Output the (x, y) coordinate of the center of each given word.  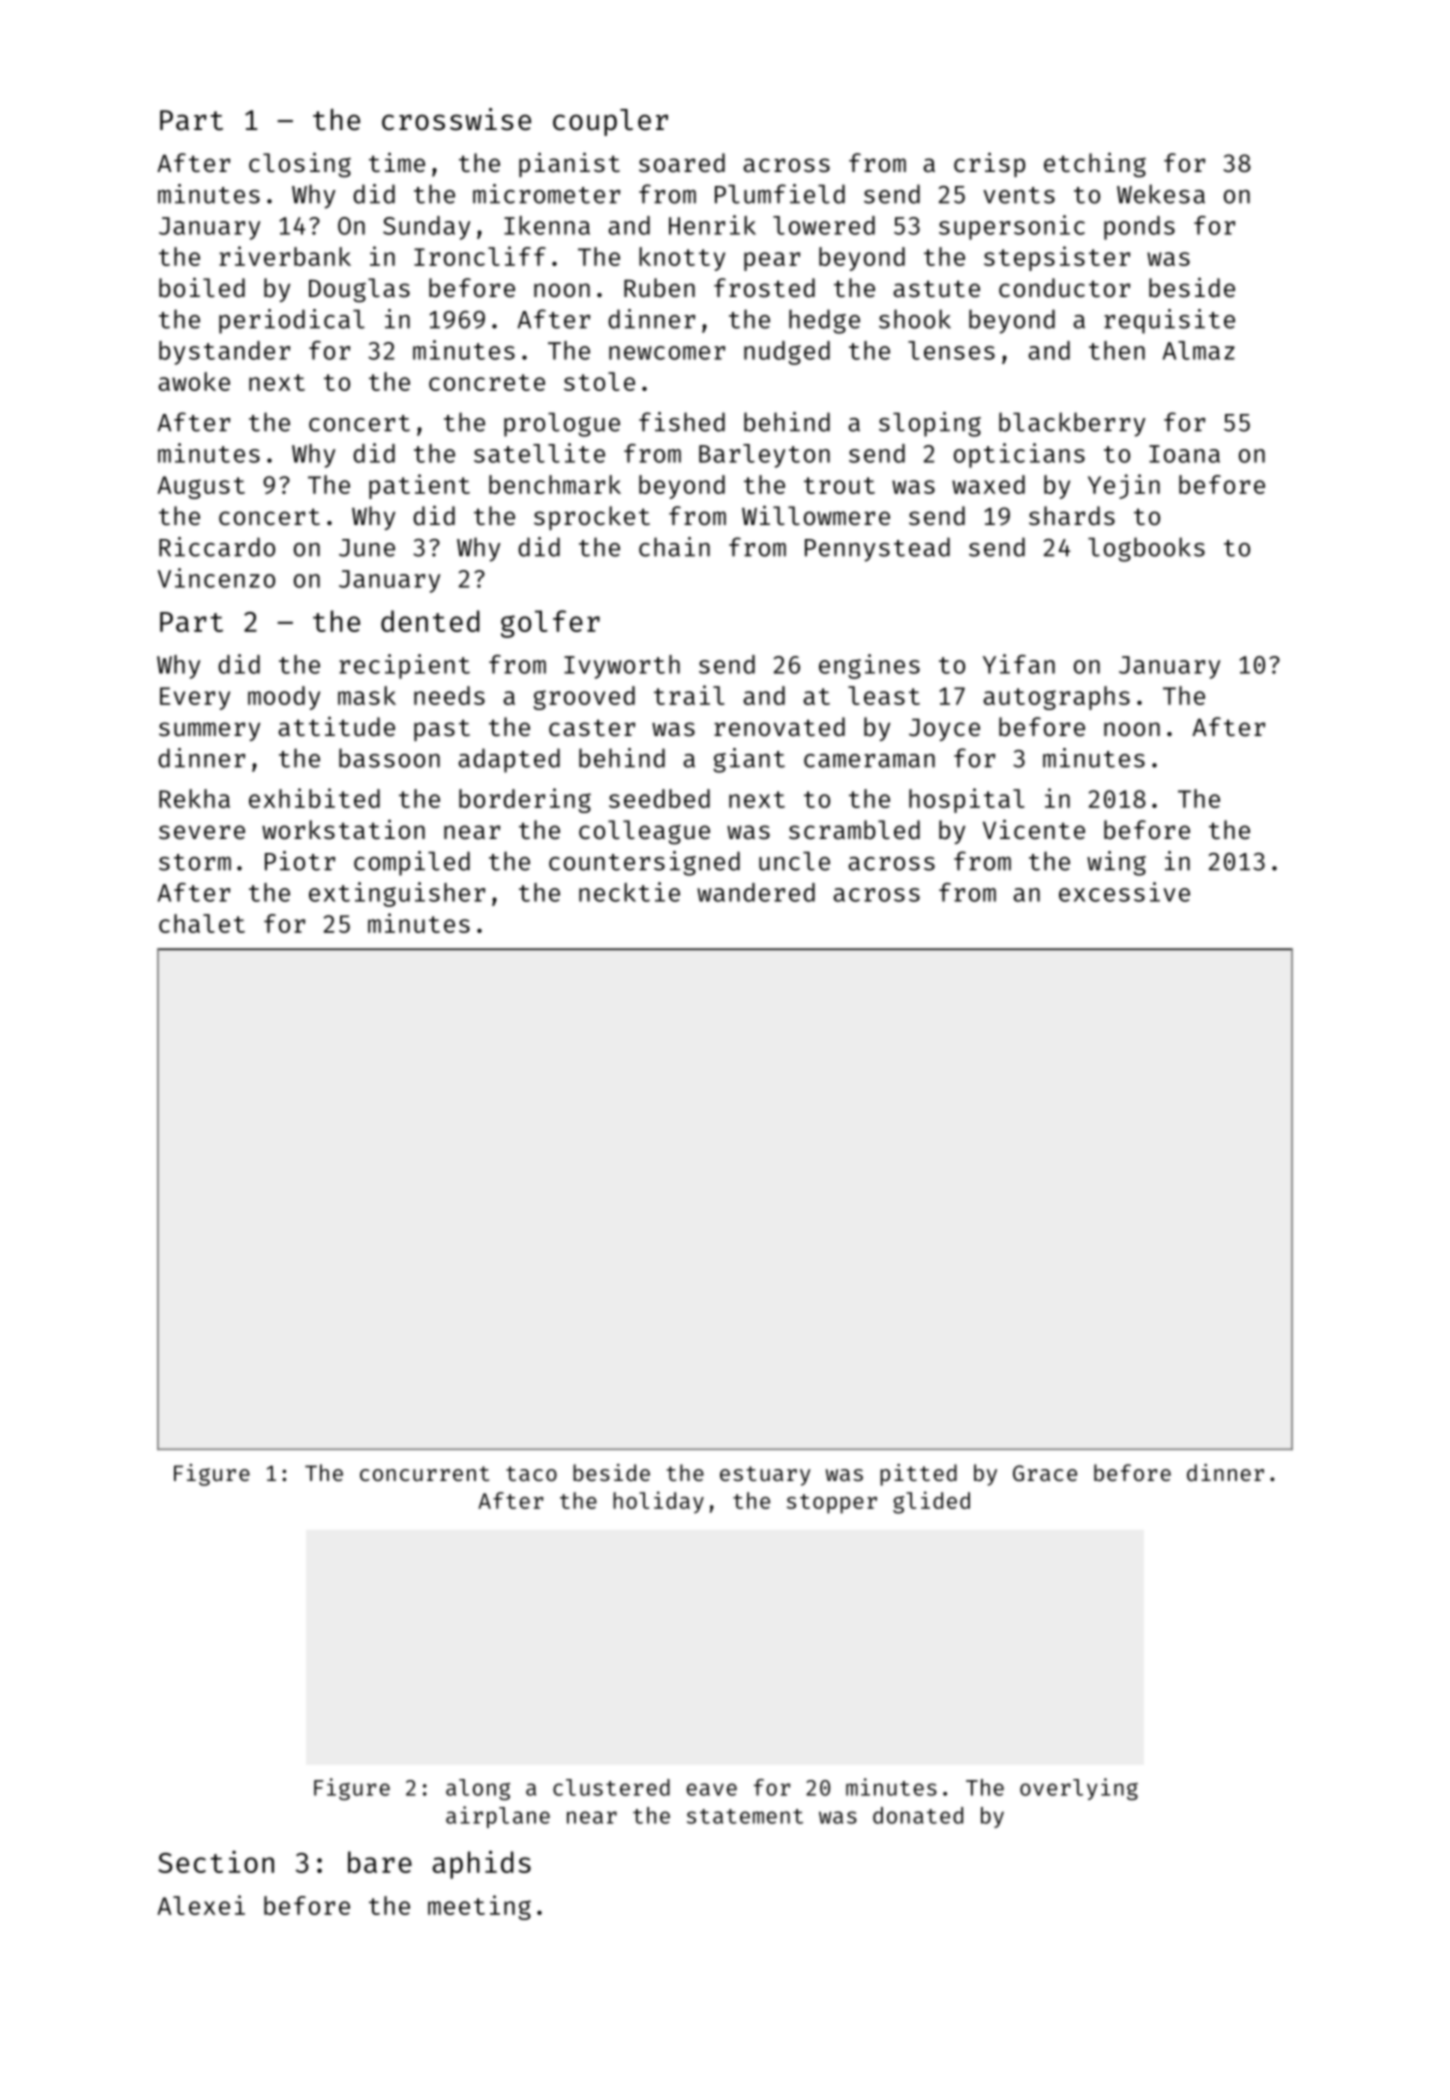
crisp (989, 164)
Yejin (1124, 486)
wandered (756, 892)
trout (839, 485)
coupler (610, 122)
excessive (1124, 892)
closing (300, 165)
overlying (1079, 1789)
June (367, 548)
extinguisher (397, 894)
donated (918, 1815)
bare (380, 1862)
